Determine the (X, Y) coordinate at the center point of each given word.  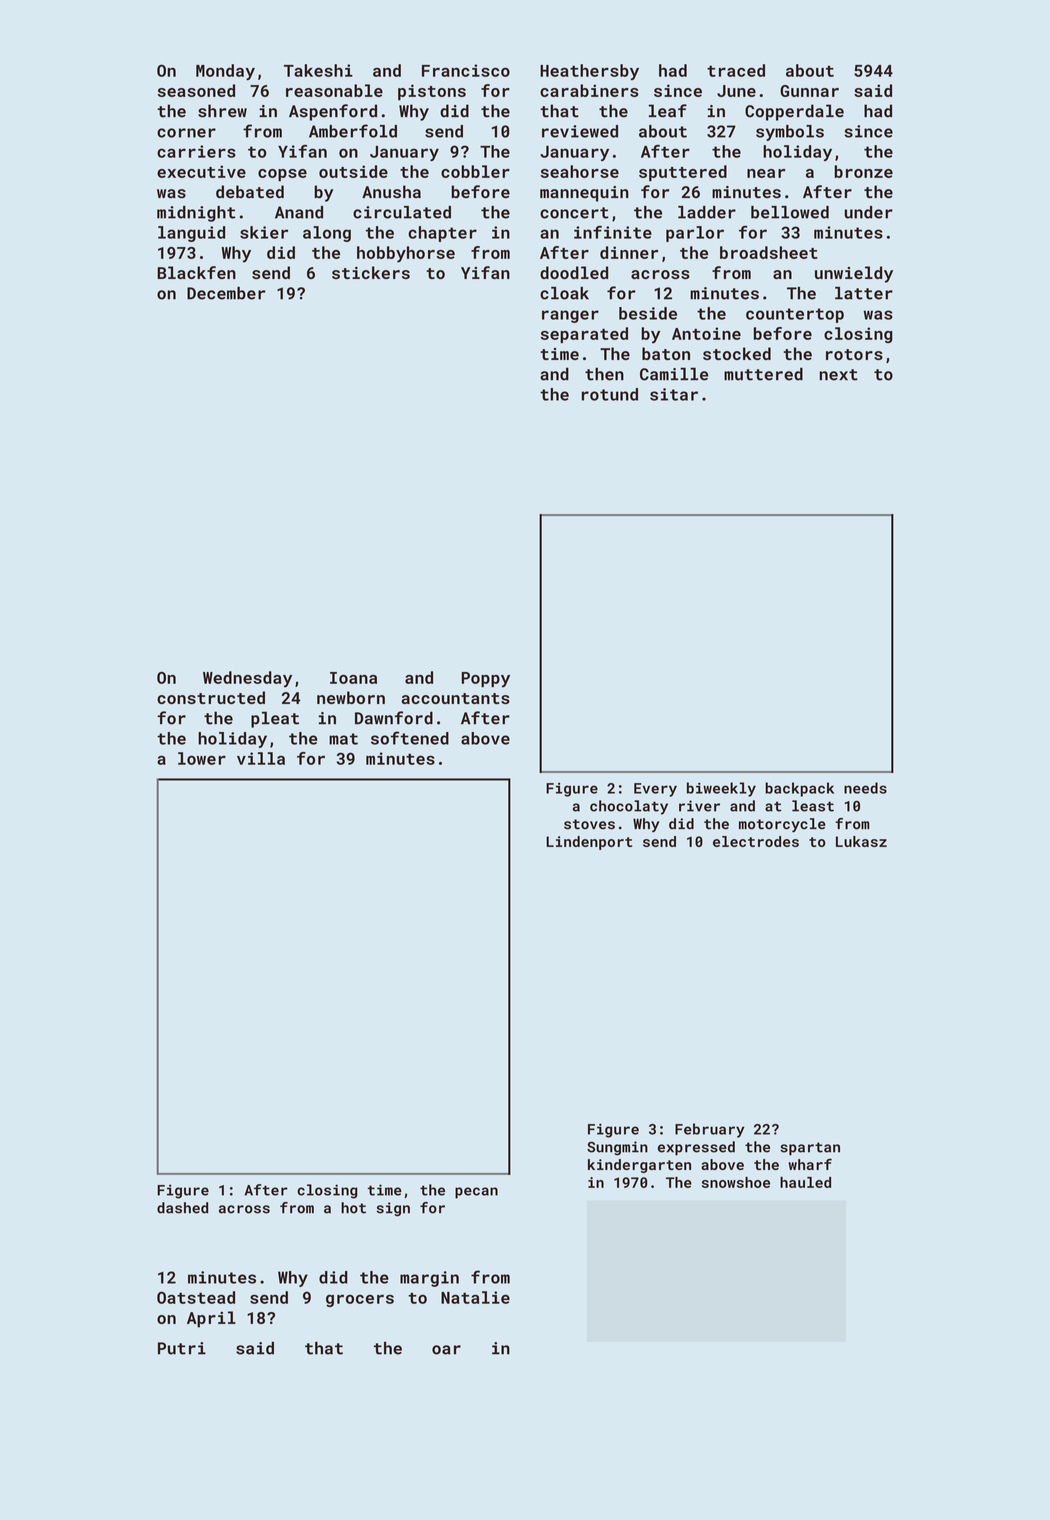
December (226, 293)
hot (353, 1208)
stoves (589, 824)
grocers (360, 1301)
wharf (810, 1164)
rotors (854, 354)
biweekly (721, 789)
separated (584, 335)
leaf (668, 111)
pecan (476, 1193)
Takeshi (318, 70)
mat (343, 739)
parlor (695, 234)
